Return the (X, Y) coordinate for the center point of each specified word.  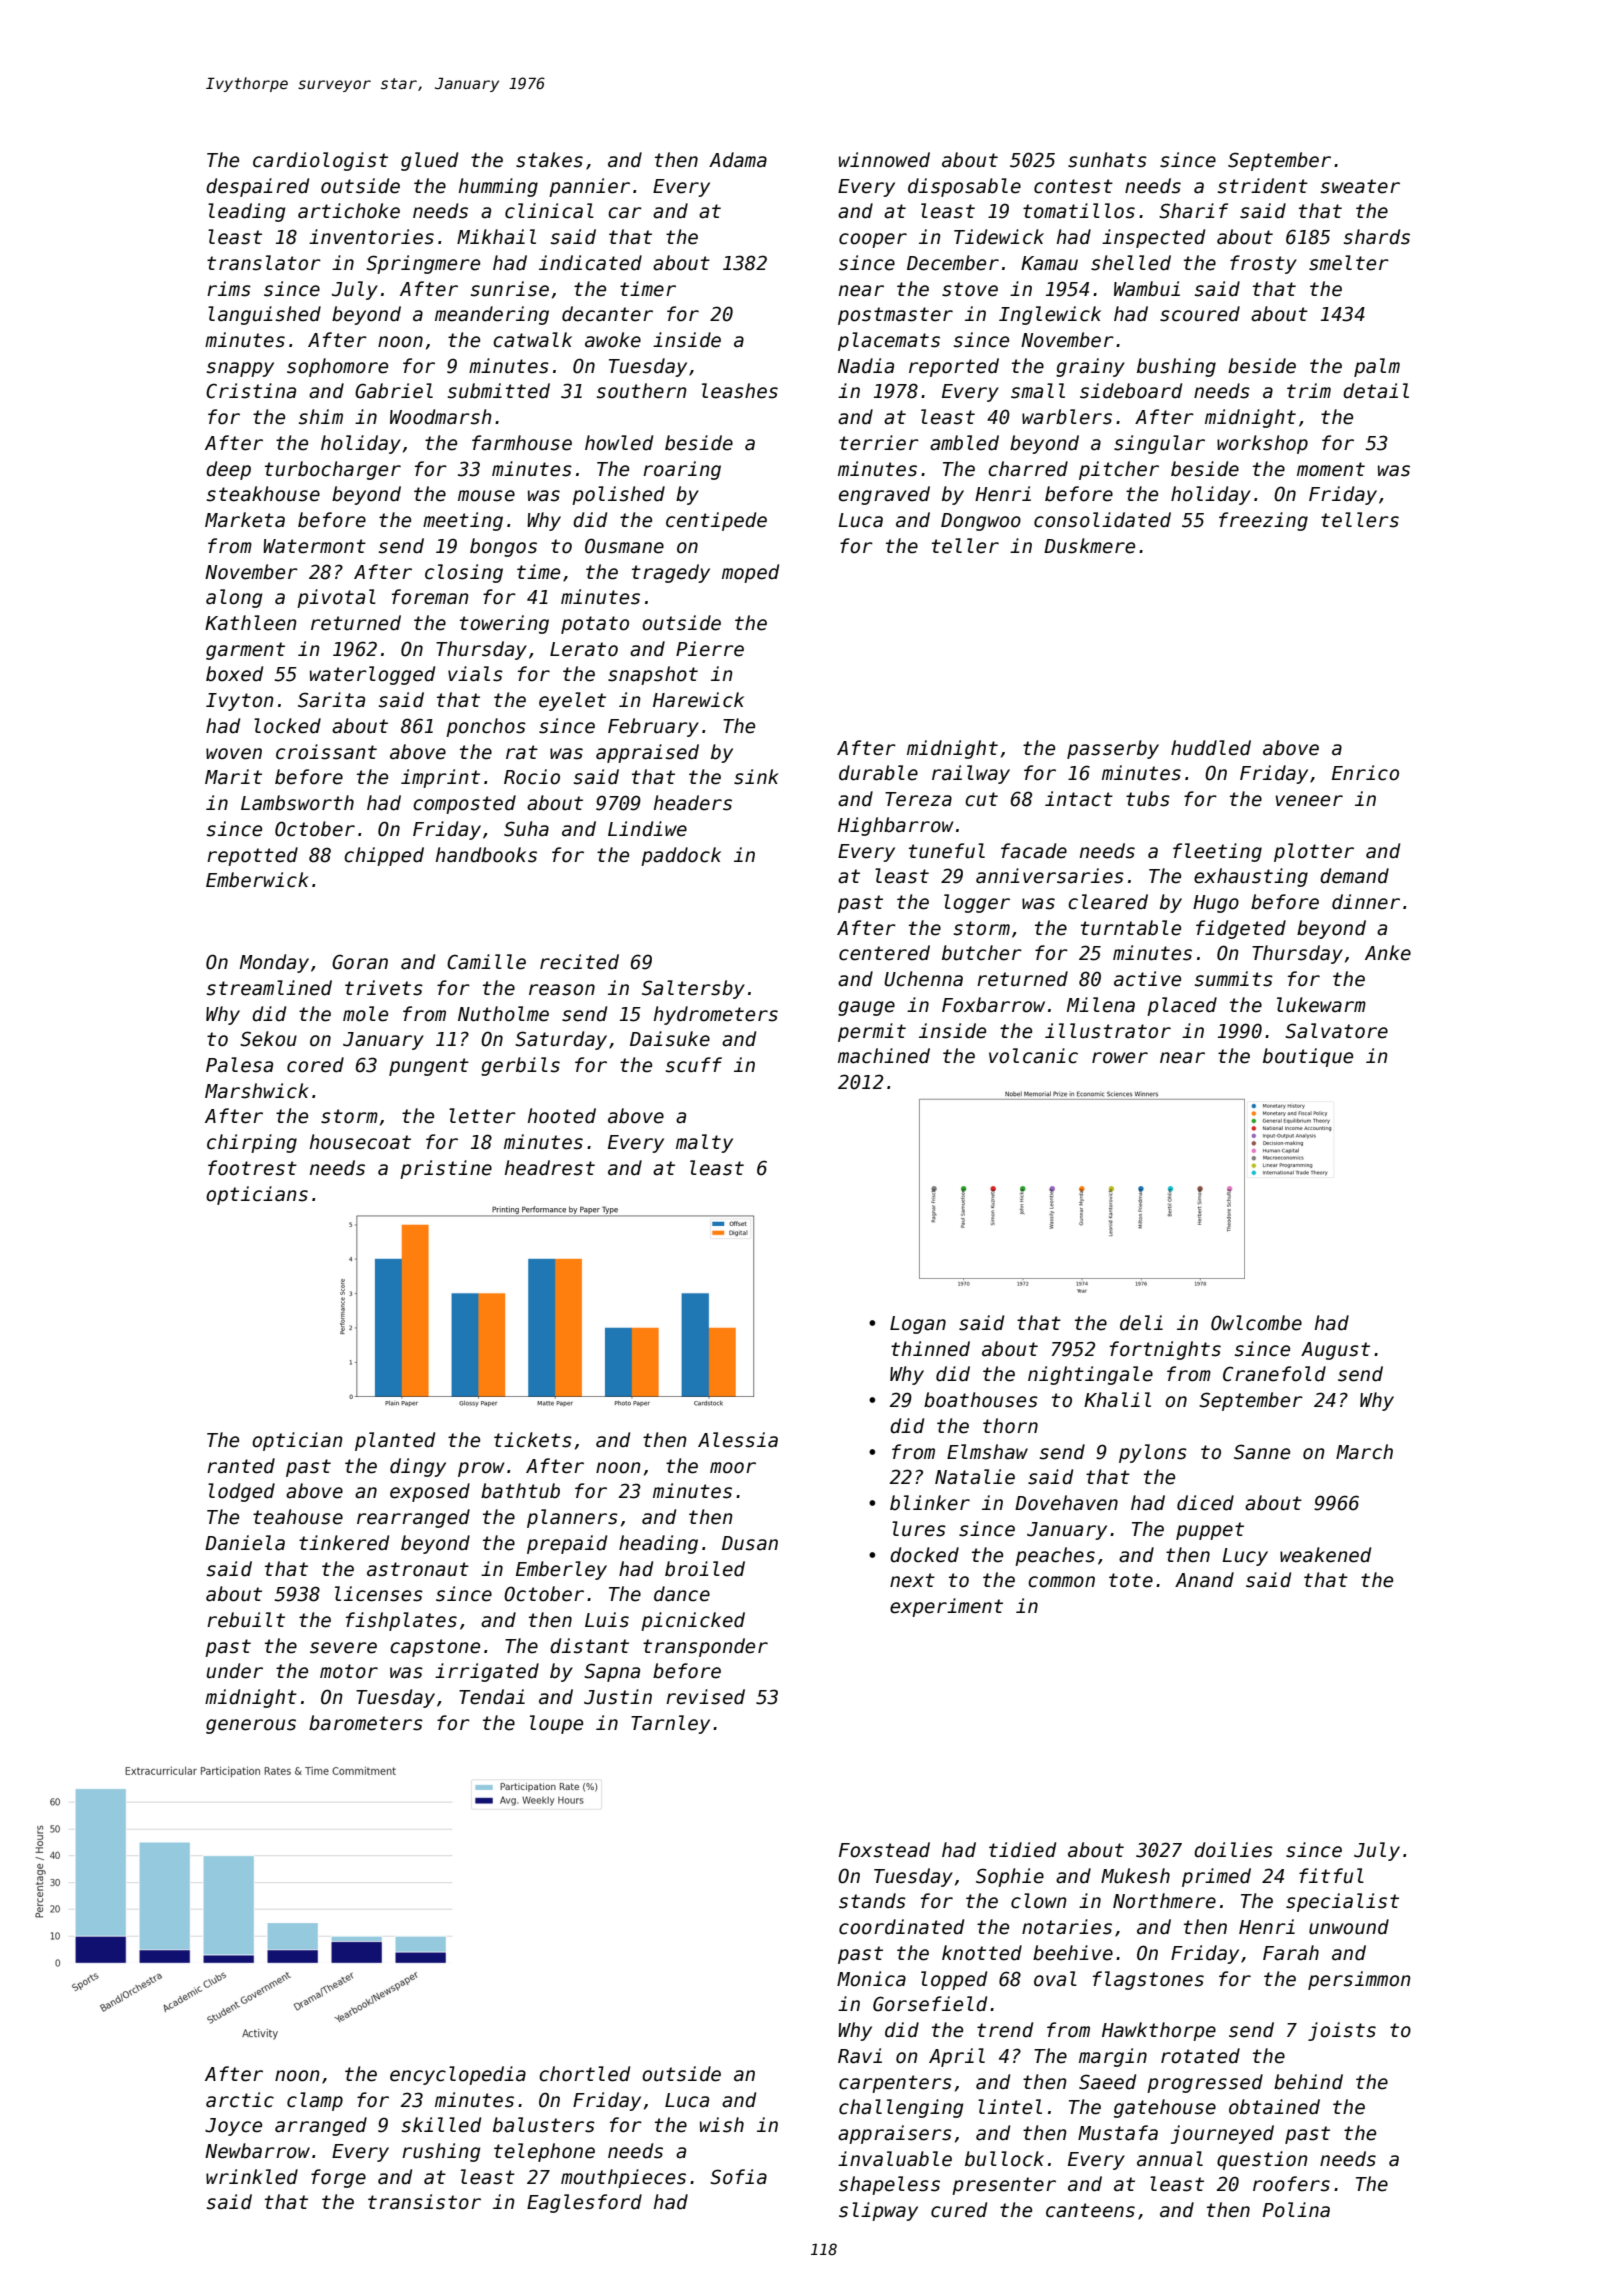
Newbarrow (257, 2151)
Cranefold (1274, 1374)
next (912, 1580)
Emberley (561, 1570)
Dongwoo (981, 522)
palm (1377, 367)
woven (234, 754)
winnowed (884, 160)
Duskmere (1089, 546)
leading (246, 212)
